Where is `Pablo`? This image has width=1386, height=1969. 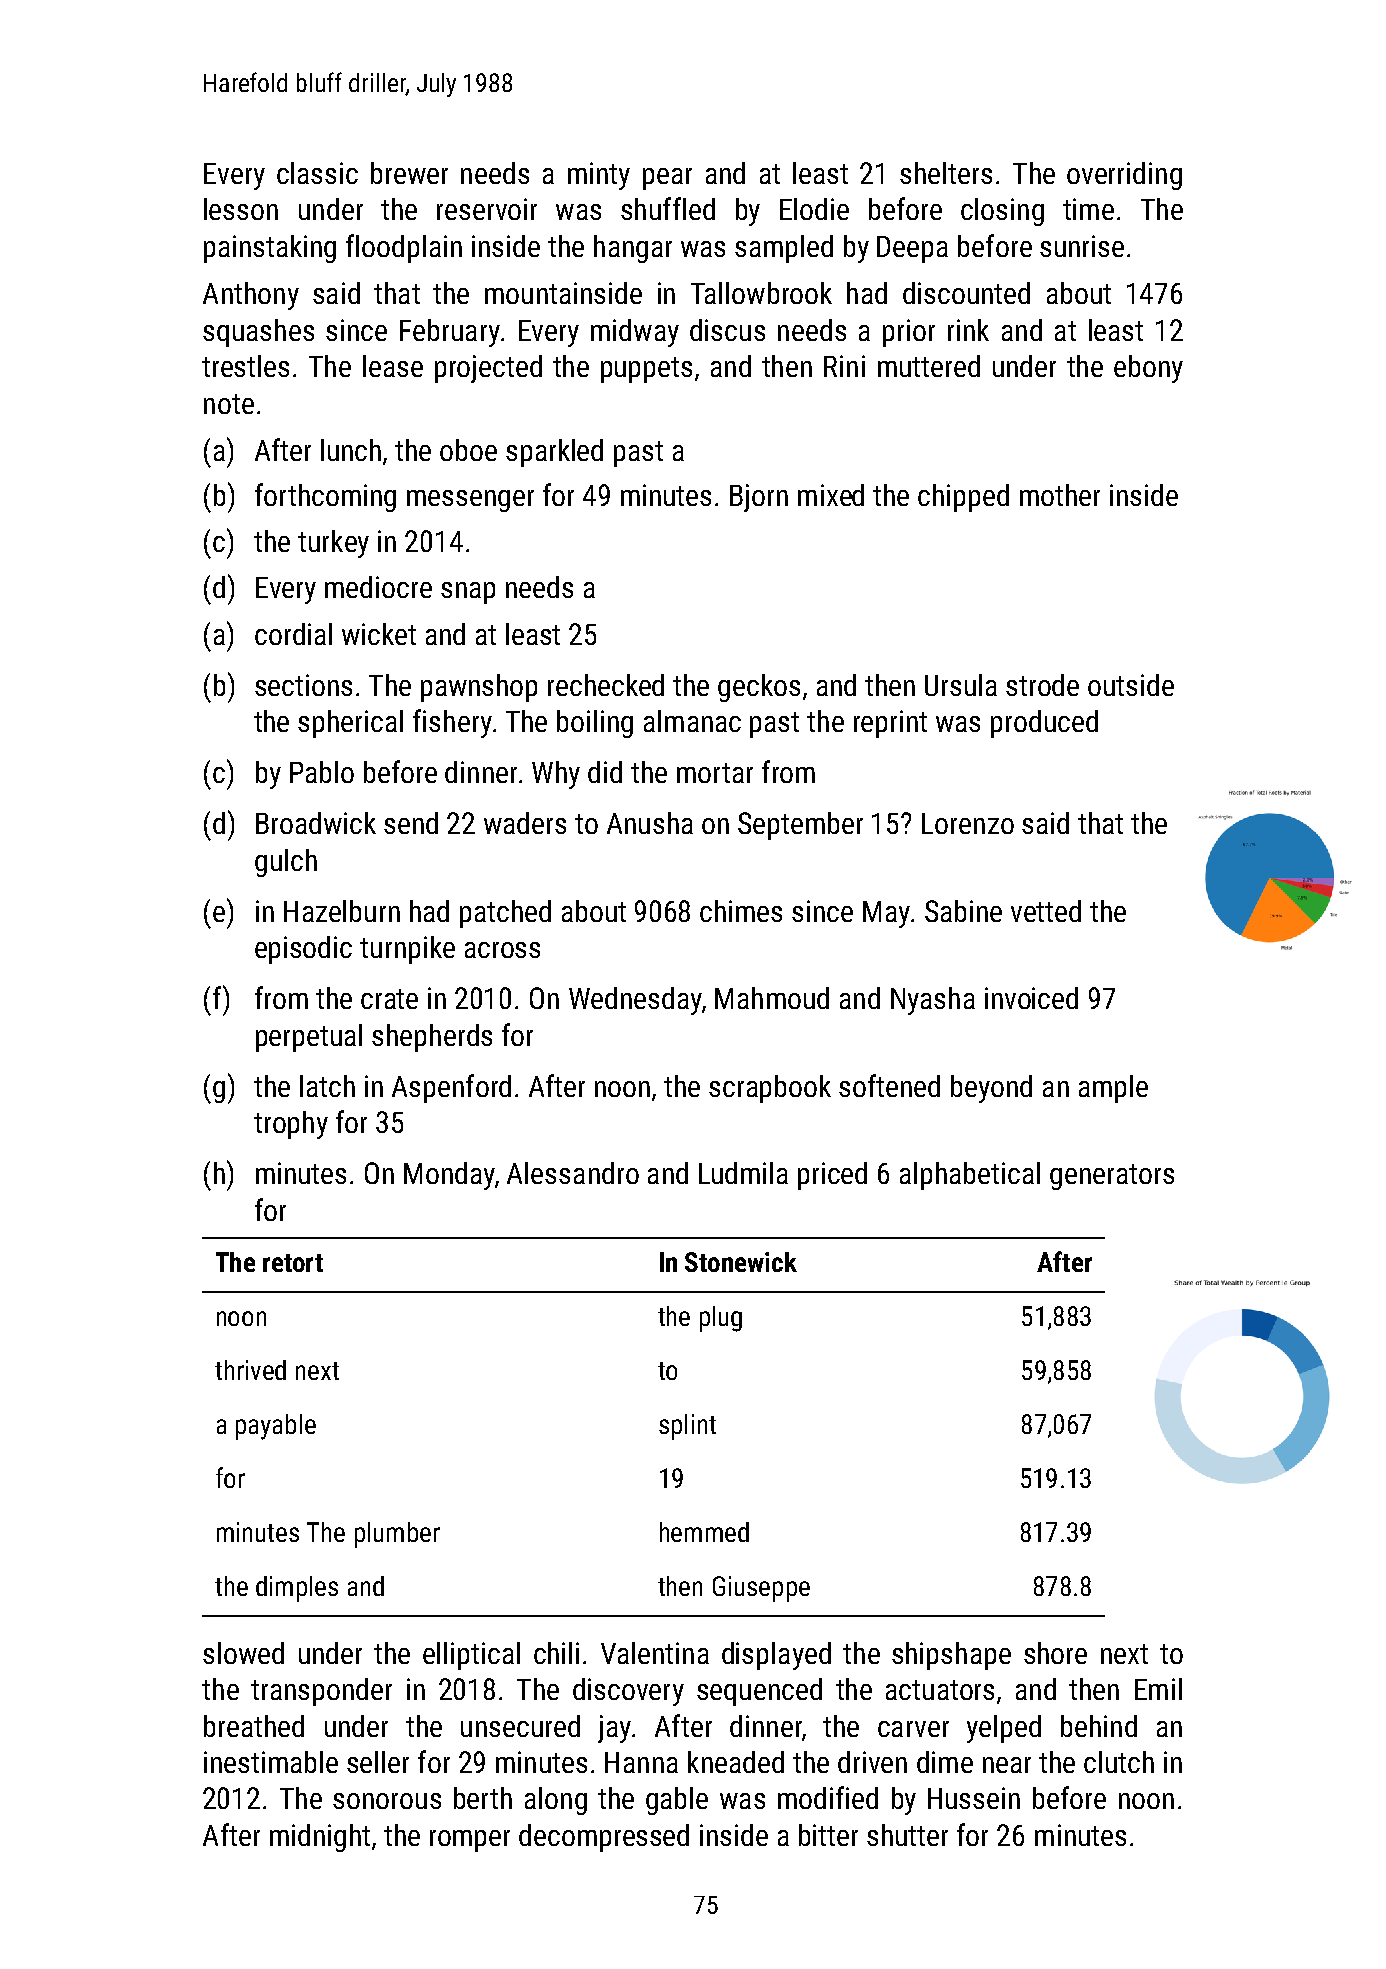
Pablo is located at coordinates (322, 772).
